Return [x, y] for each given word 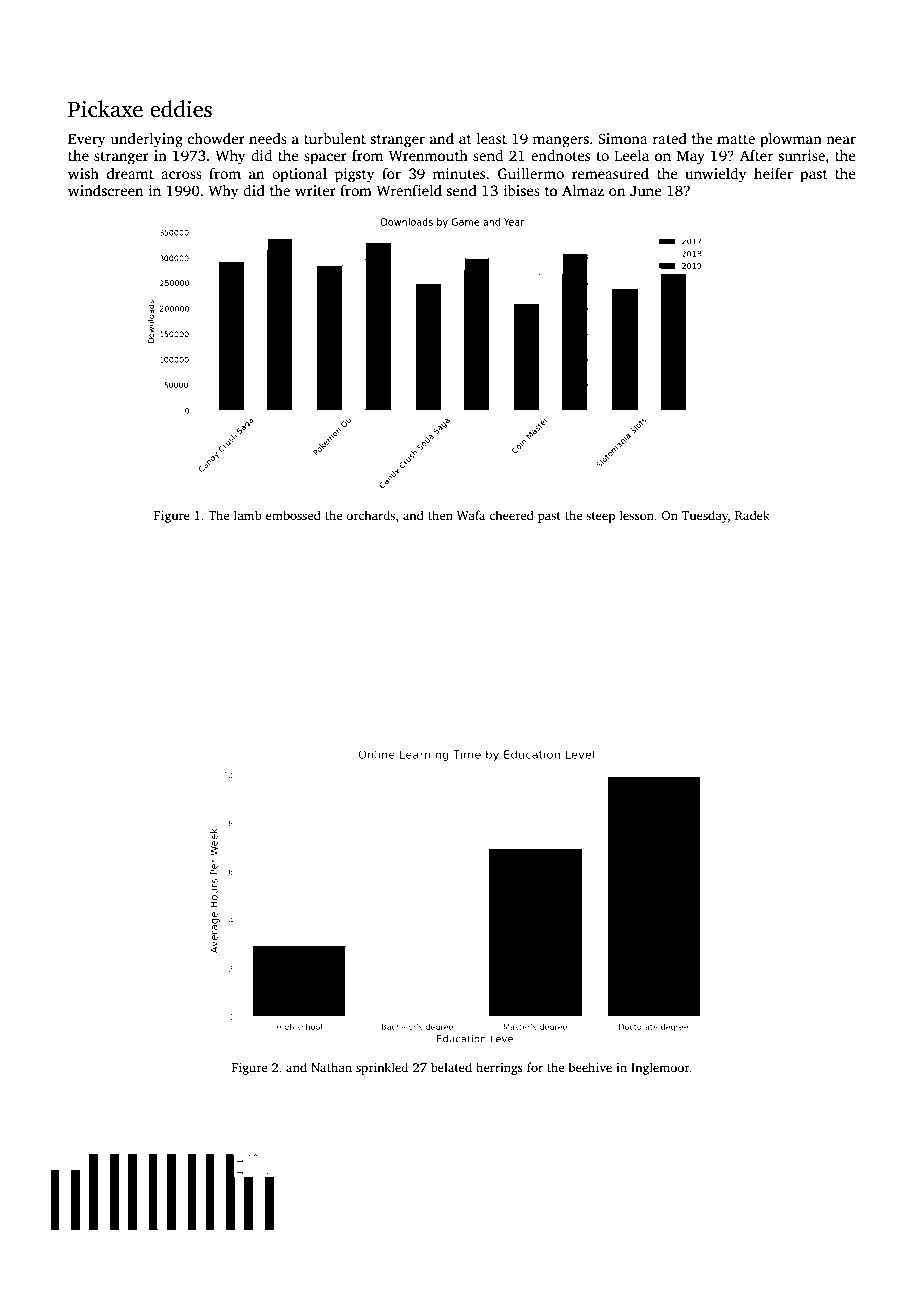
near [841, 140]
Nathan [331, 1067]
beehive [590, 1067]
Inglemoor [660, 1068]
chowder [216, 138]
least [491, 138]
